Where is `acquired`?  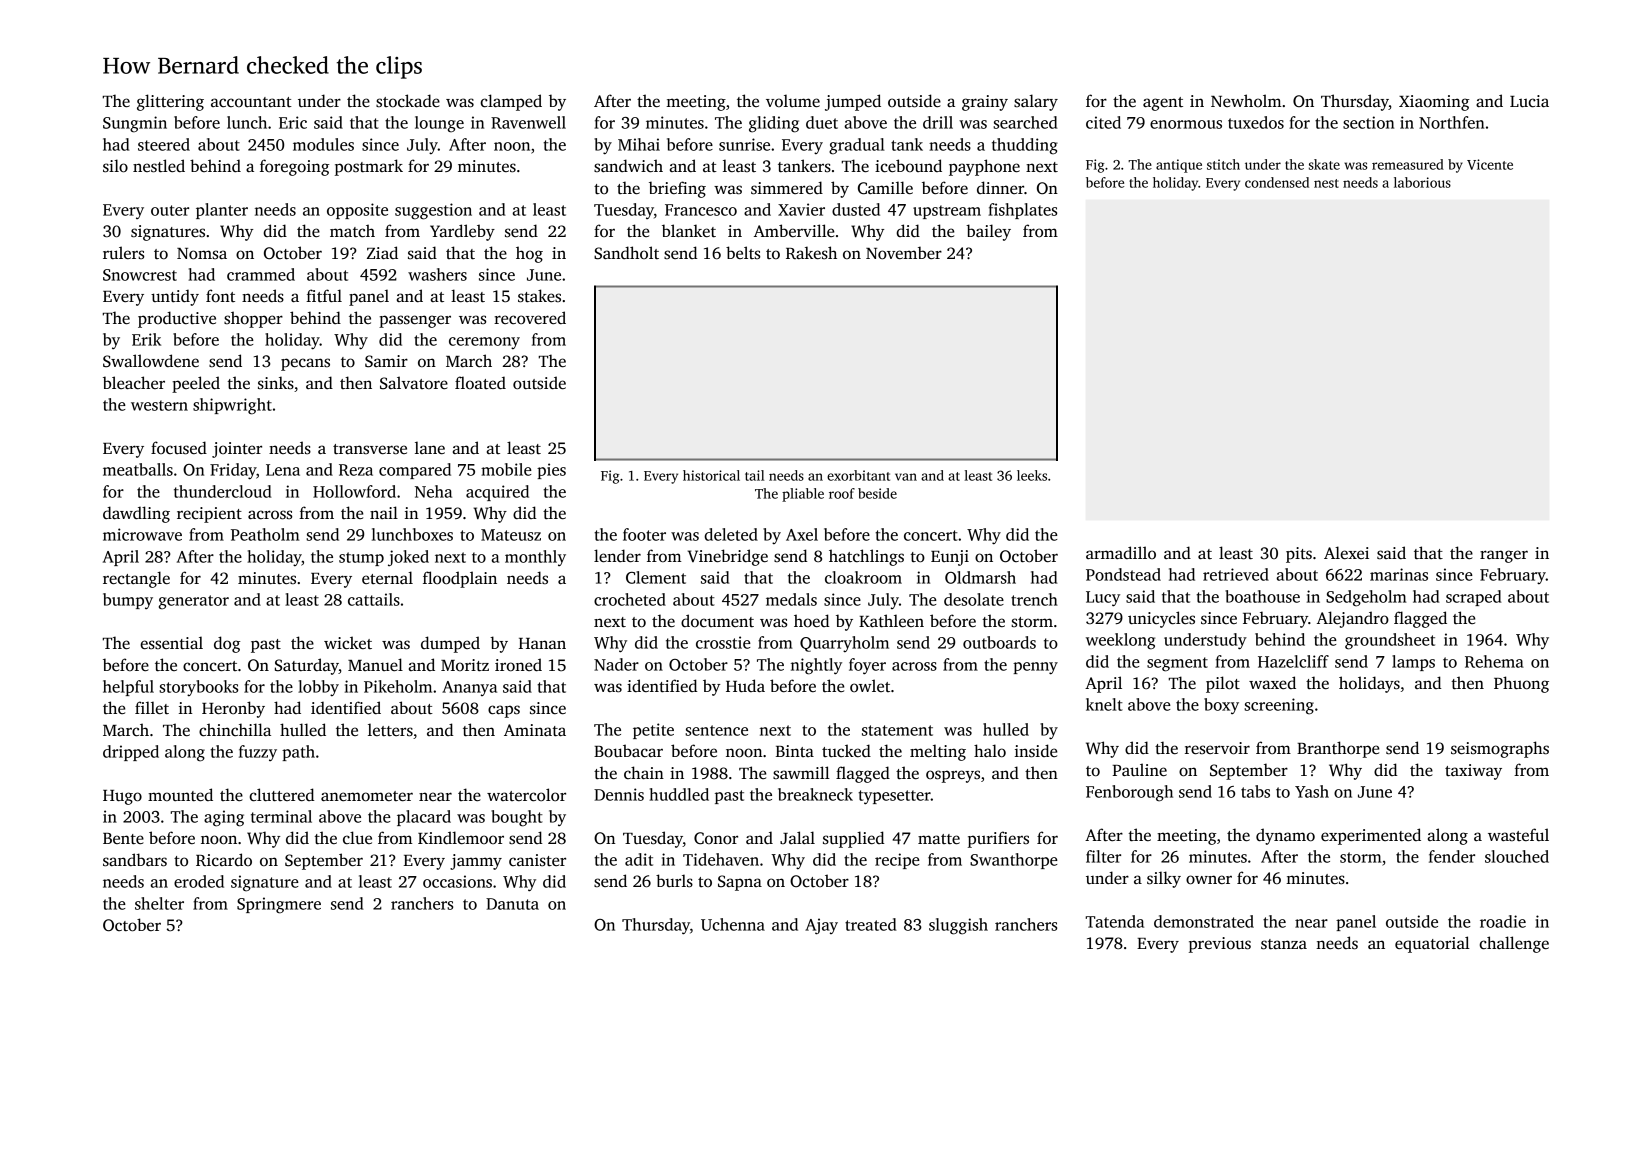 acquired is located at coordinates (497, 493).
